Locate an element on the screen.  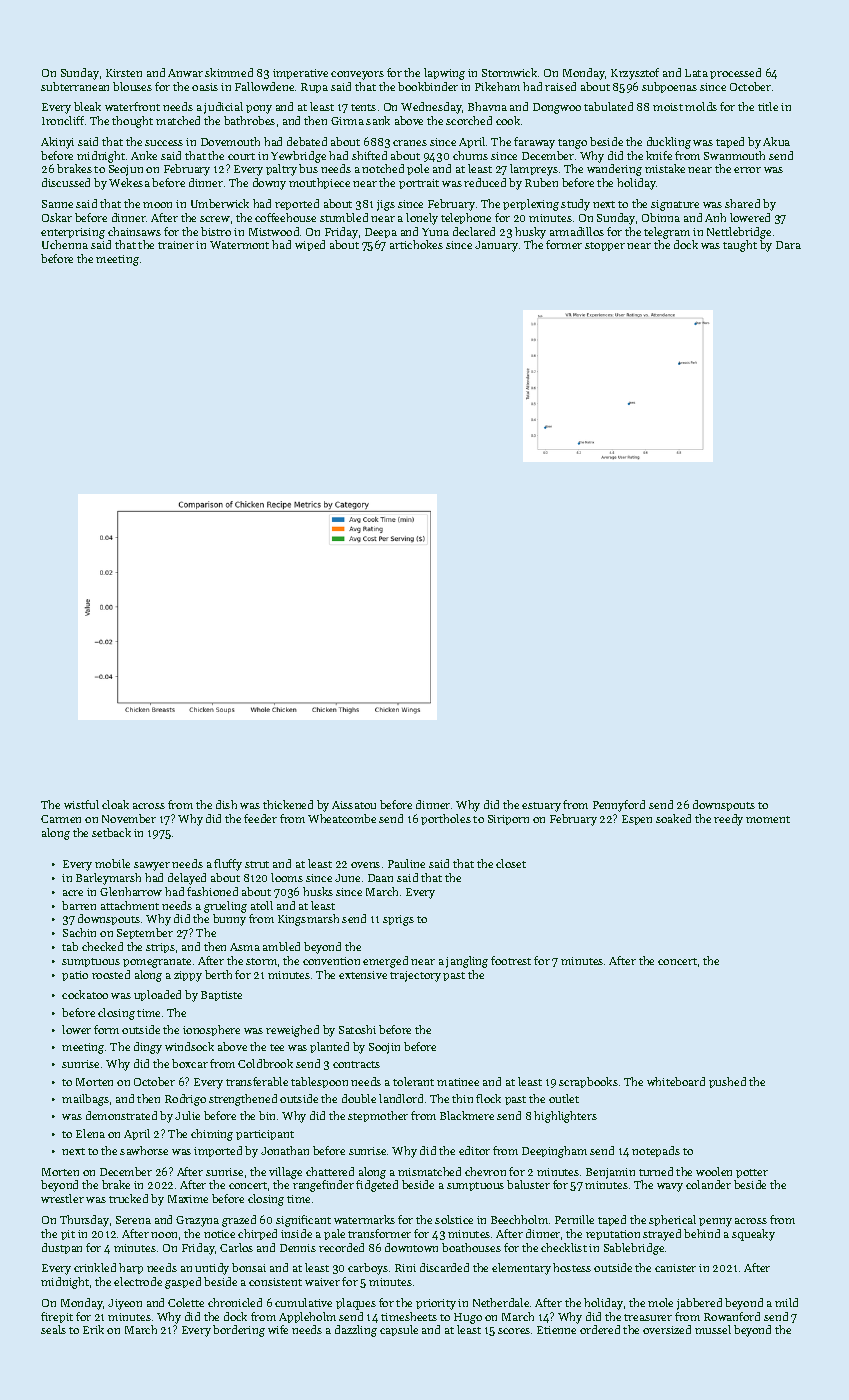
cranes is located at coordinates (410, 143).
